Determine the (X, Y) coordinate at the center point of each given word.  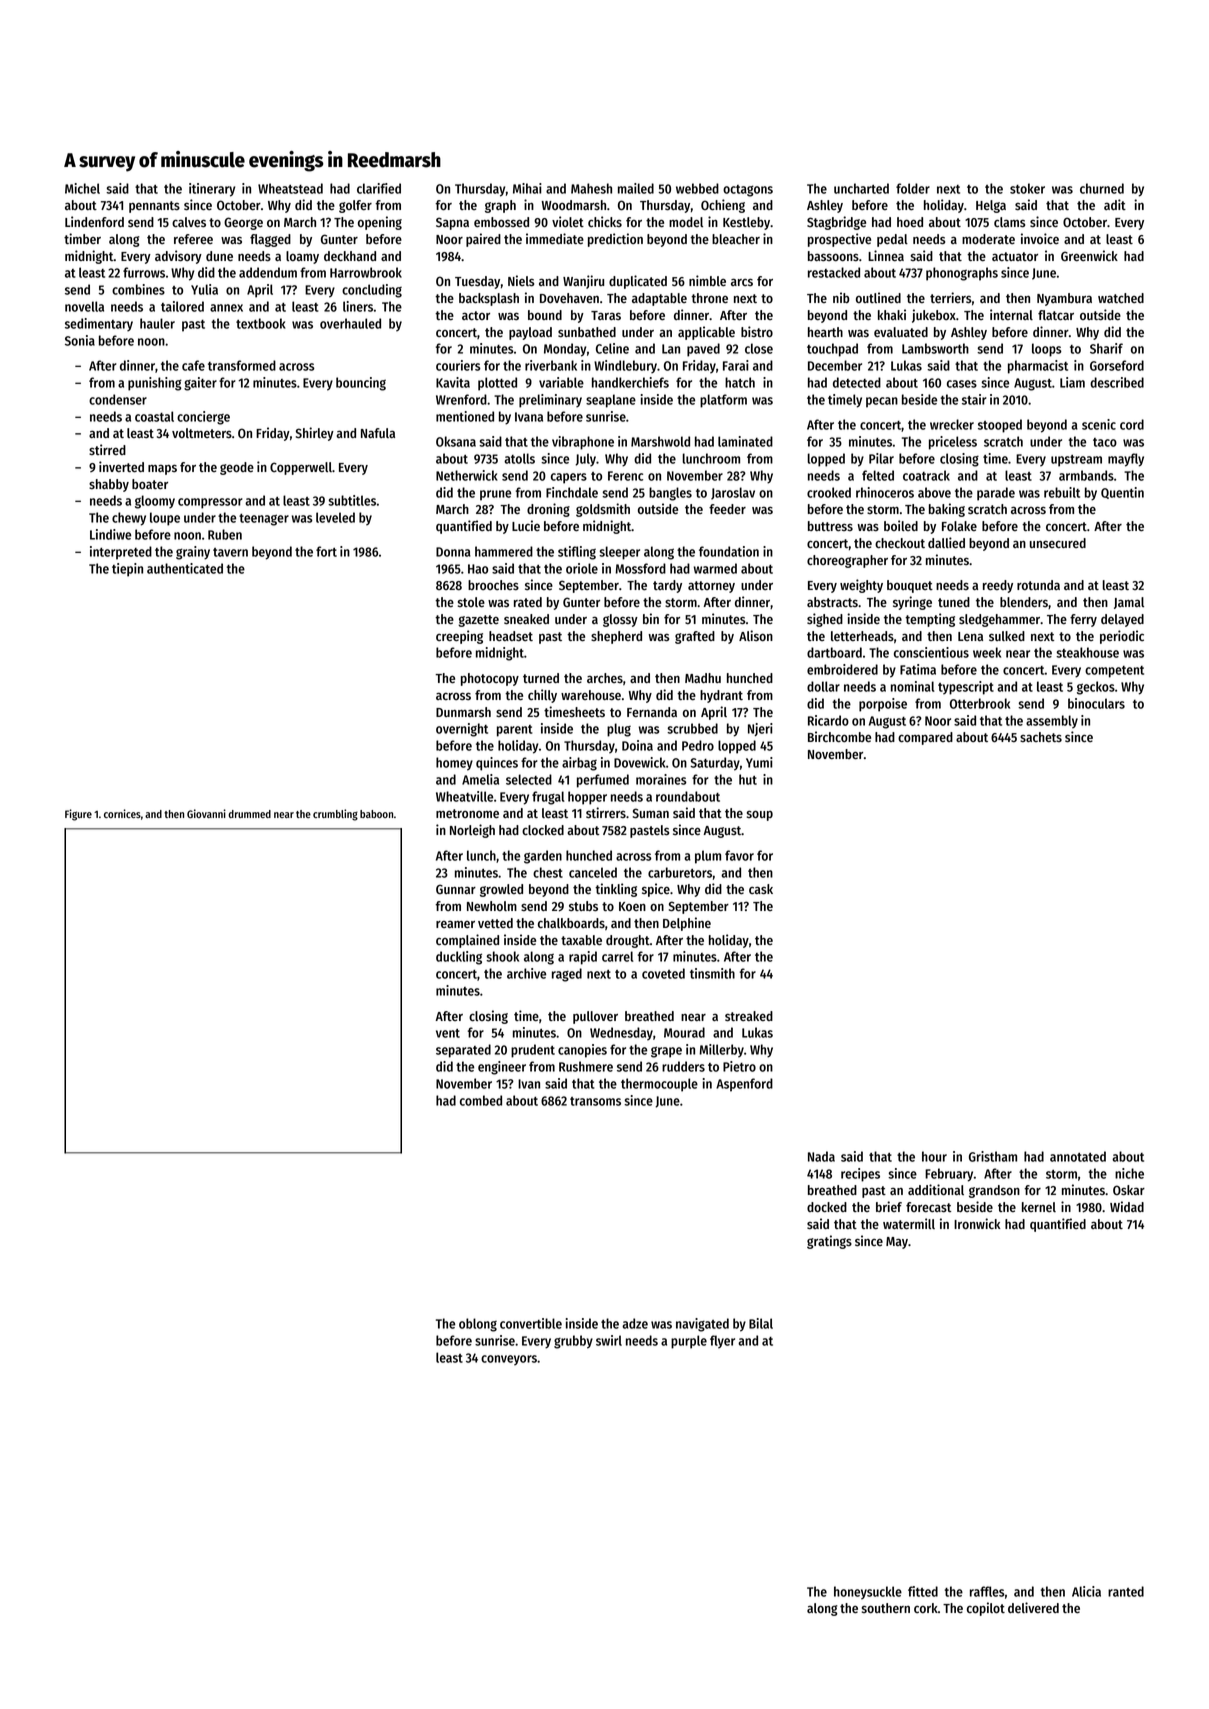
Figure (78, 815)
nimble (707, 280)
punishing (155, 384)
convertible (531, 1323)
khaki (892, 314)
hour (934, 1156)
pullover (595, 1017)
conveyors (509, 1360)
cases (962, 384)
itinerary (212, 190)
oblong (478, 1325)
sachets (1041, 737)
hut (748, 779)
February (949, 1175)
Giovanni (206, 813)
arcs (742, 282)
